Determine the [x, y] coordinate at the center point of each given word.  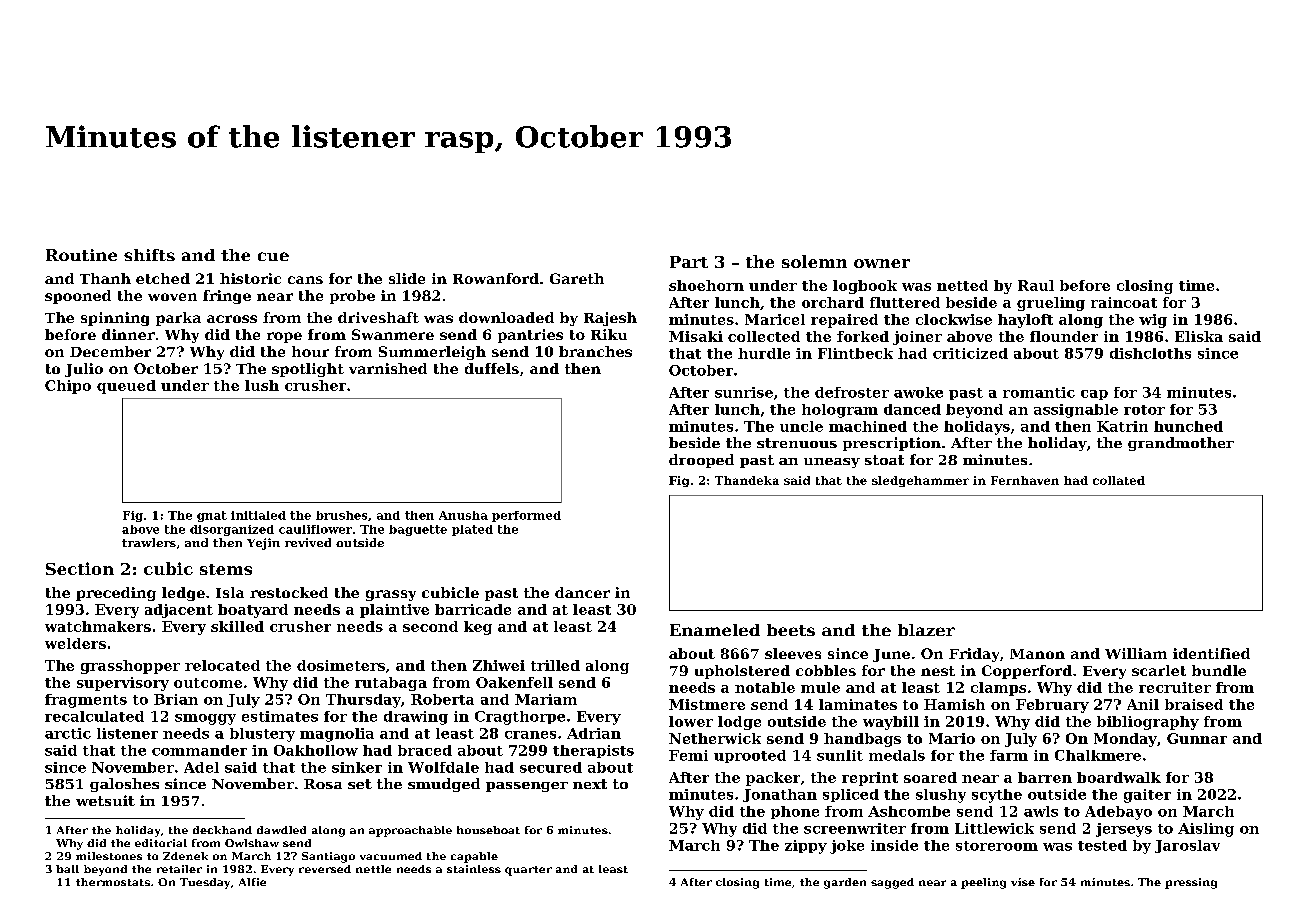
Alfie [252, 882]
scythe [997, 796]
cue [273, 256]
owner [882, 263]
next [590, 784]
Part [689, 262]
